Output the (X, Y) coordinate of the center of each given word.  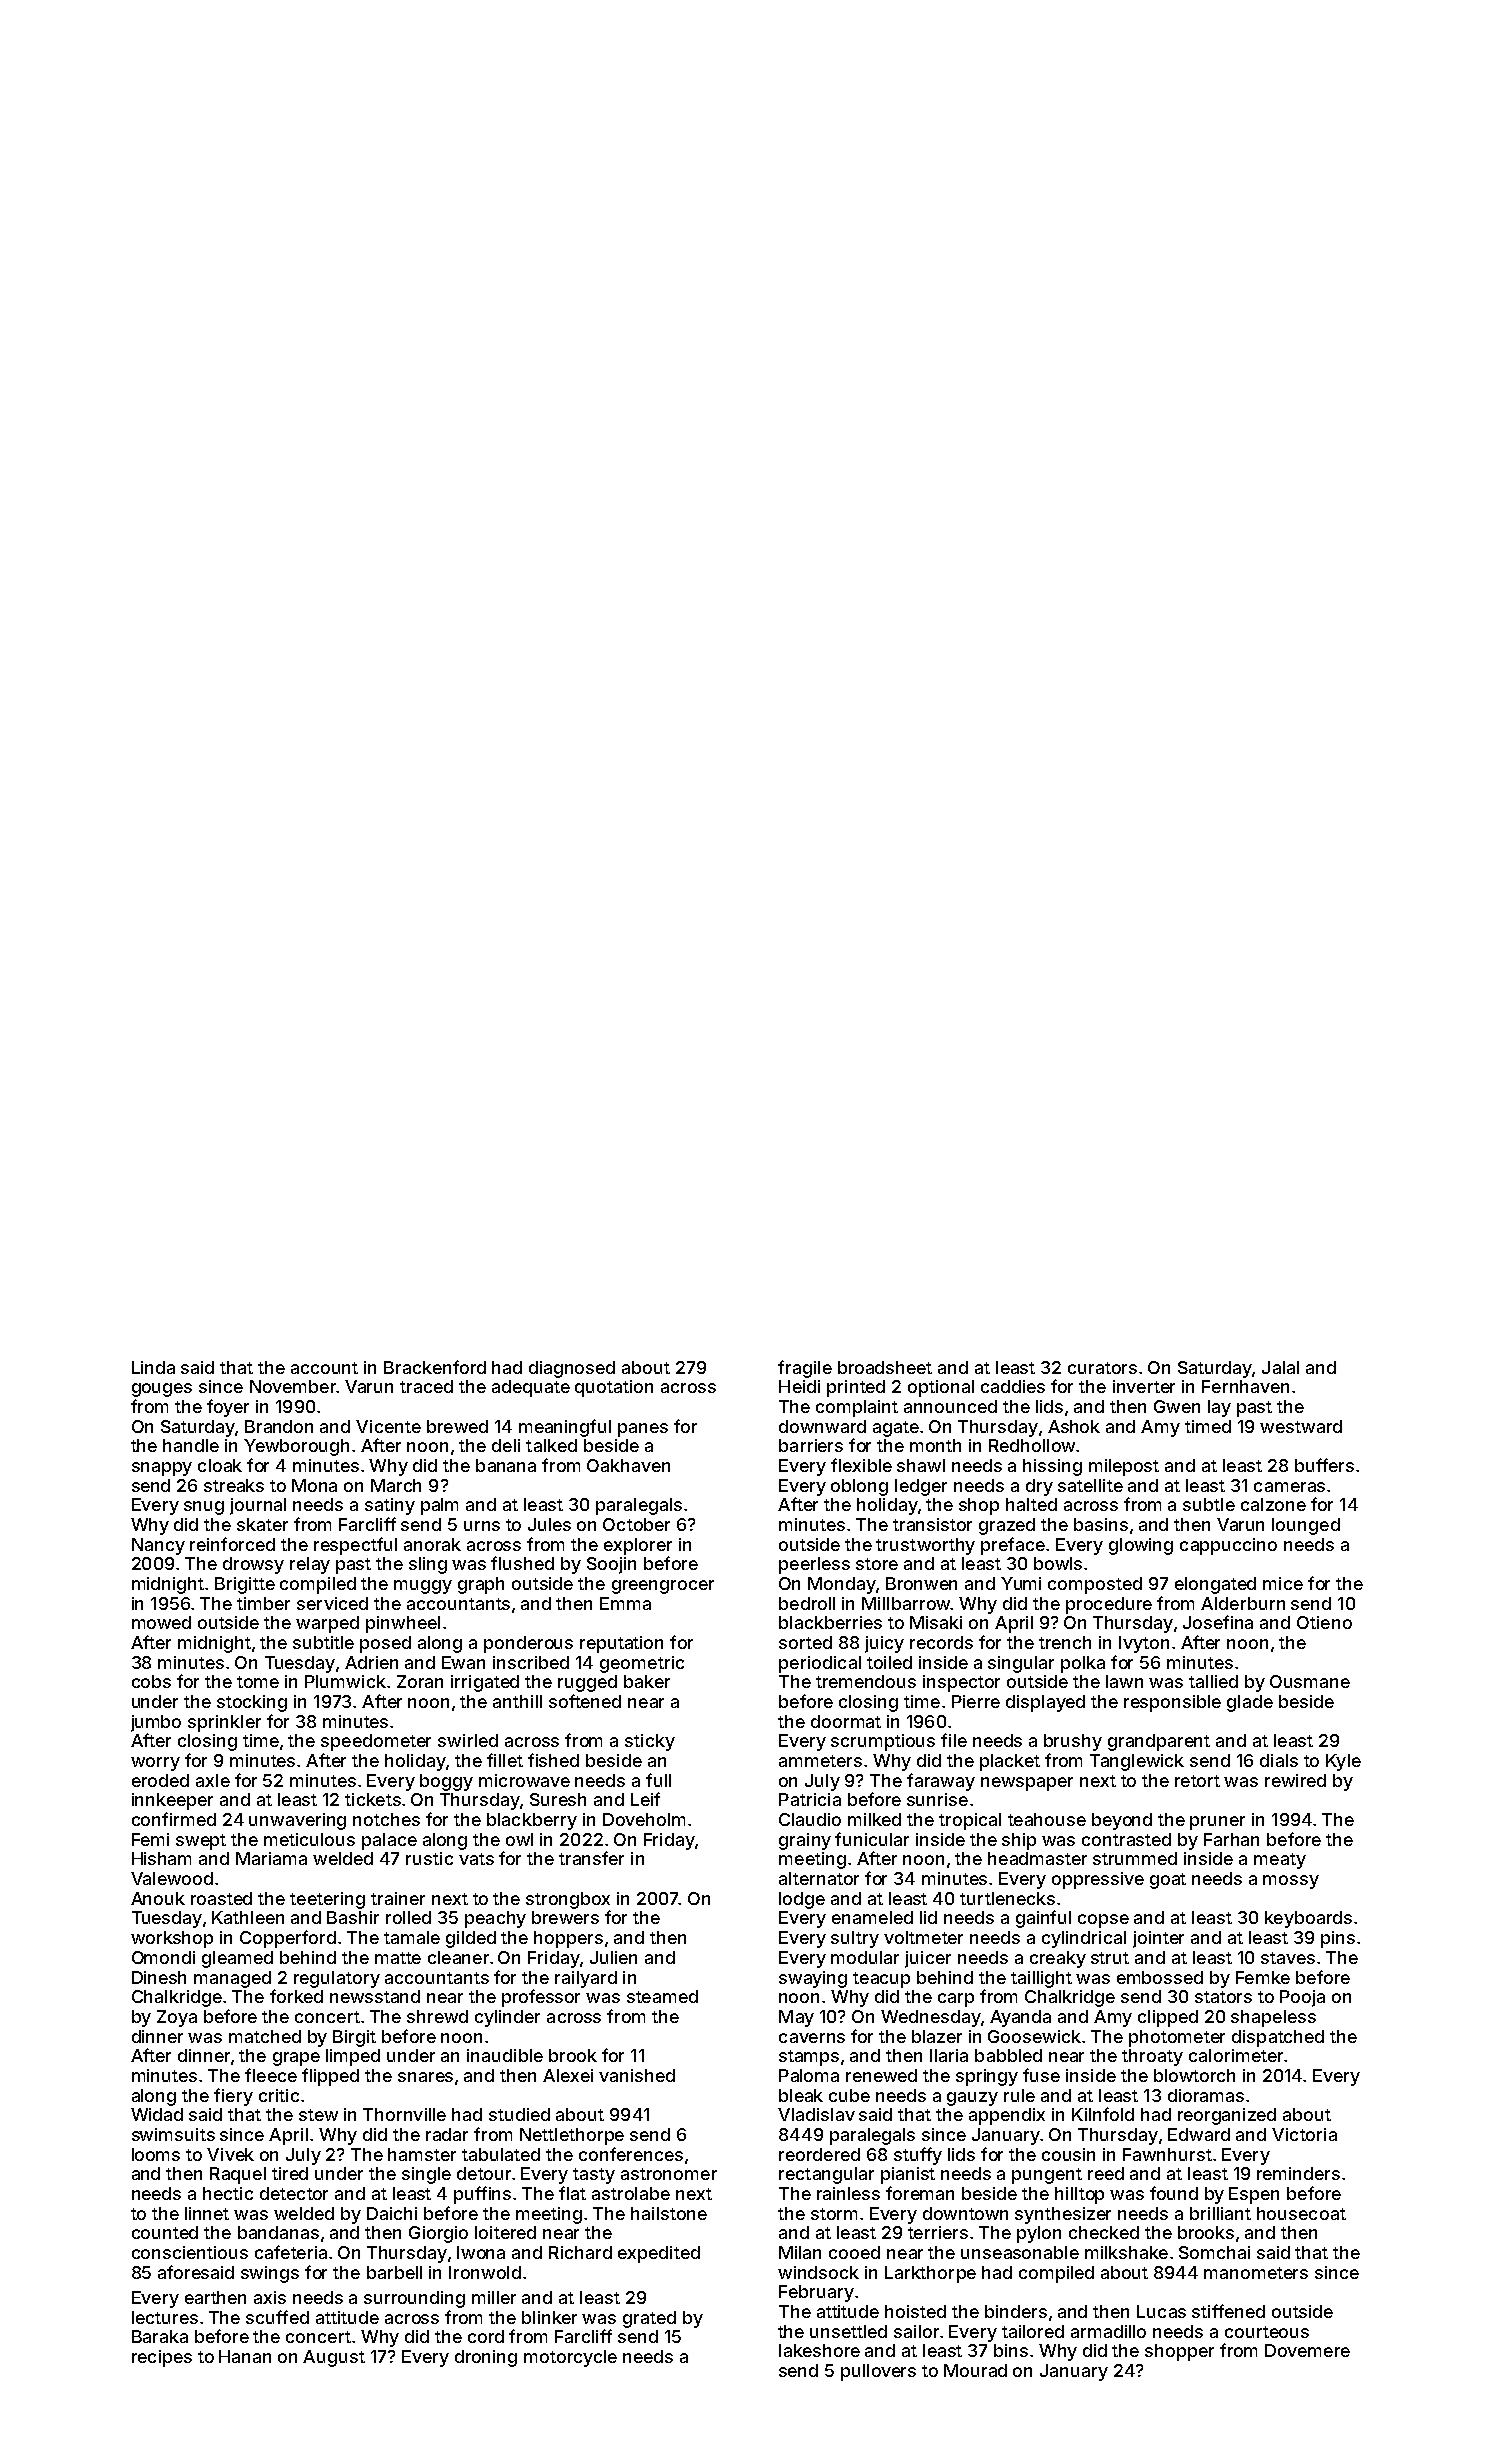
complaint (857, 1408)
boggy (446, 1782)
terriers (938, 2232)
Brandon (279, 1426)
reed (1106, 2173)
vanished (637, 2075)
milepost (1124, 1467)
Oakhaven (628, 1465)
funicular (872, 1839)
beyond (1122, 1821)
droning (486, 2358)
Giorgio (438, 2234)
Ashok (1074, 1426)
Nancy (158, 1546)
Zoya (177, 2018)
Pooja (1302, 1998)
